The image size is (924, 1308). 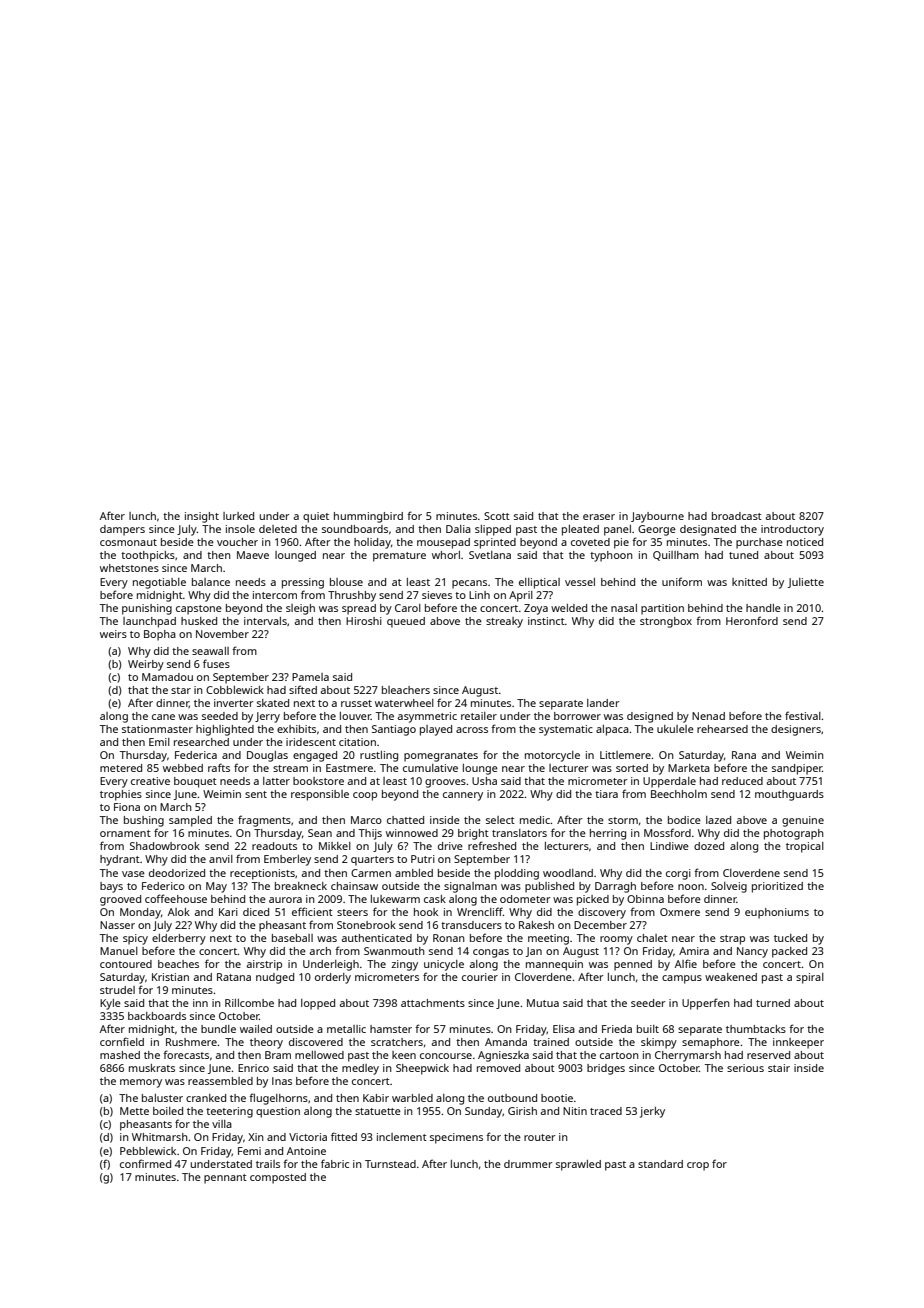 I want to click on translators, so click(x=519, y=833).
